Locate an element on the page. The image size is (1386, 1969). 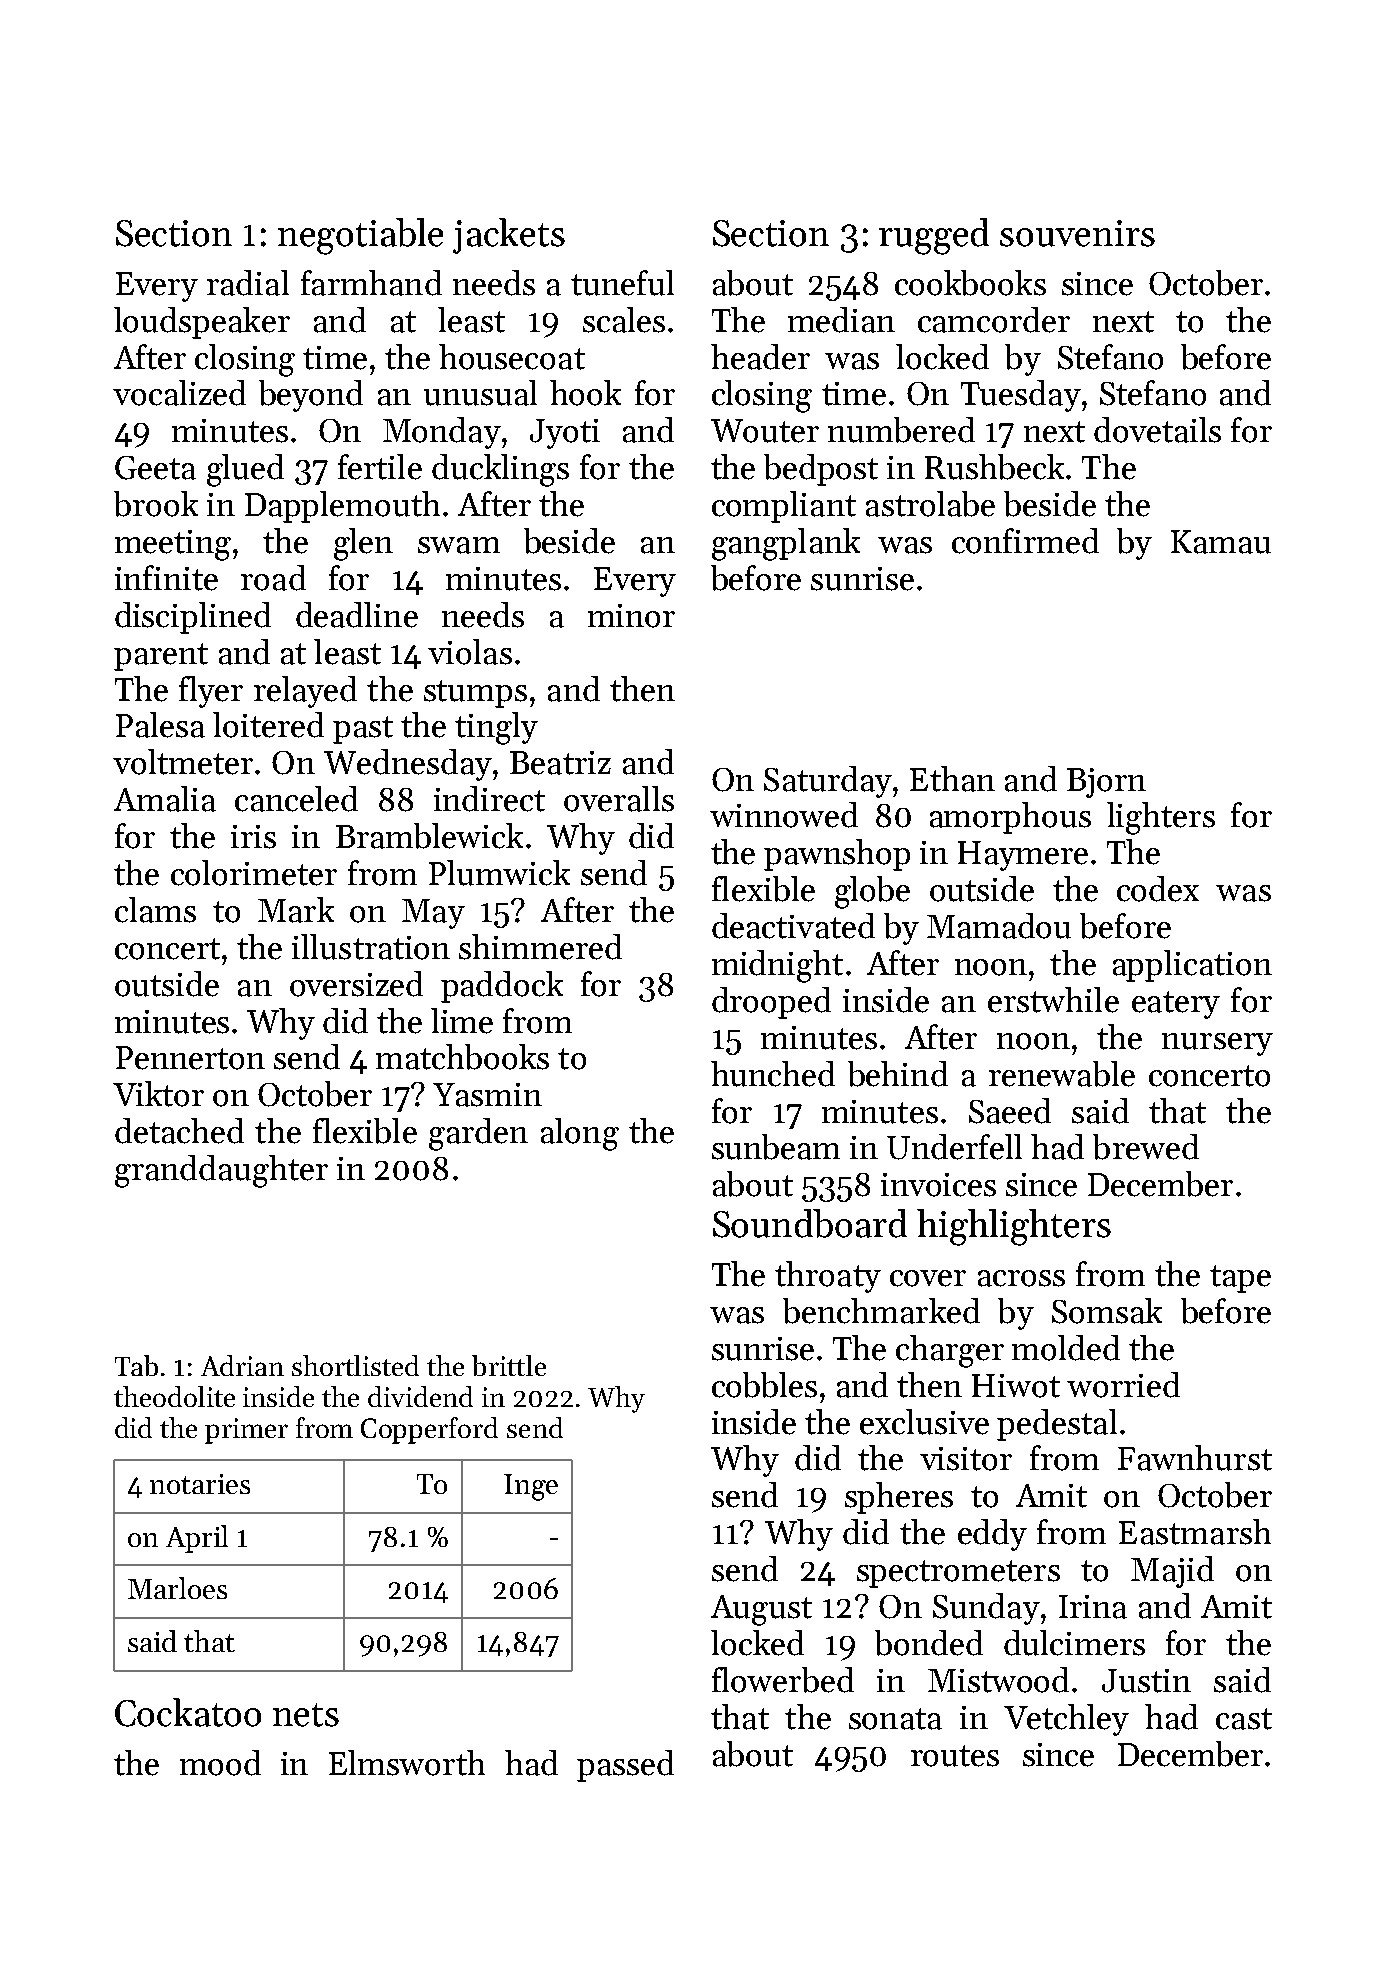
August is located at coordinates (761, 1610).
